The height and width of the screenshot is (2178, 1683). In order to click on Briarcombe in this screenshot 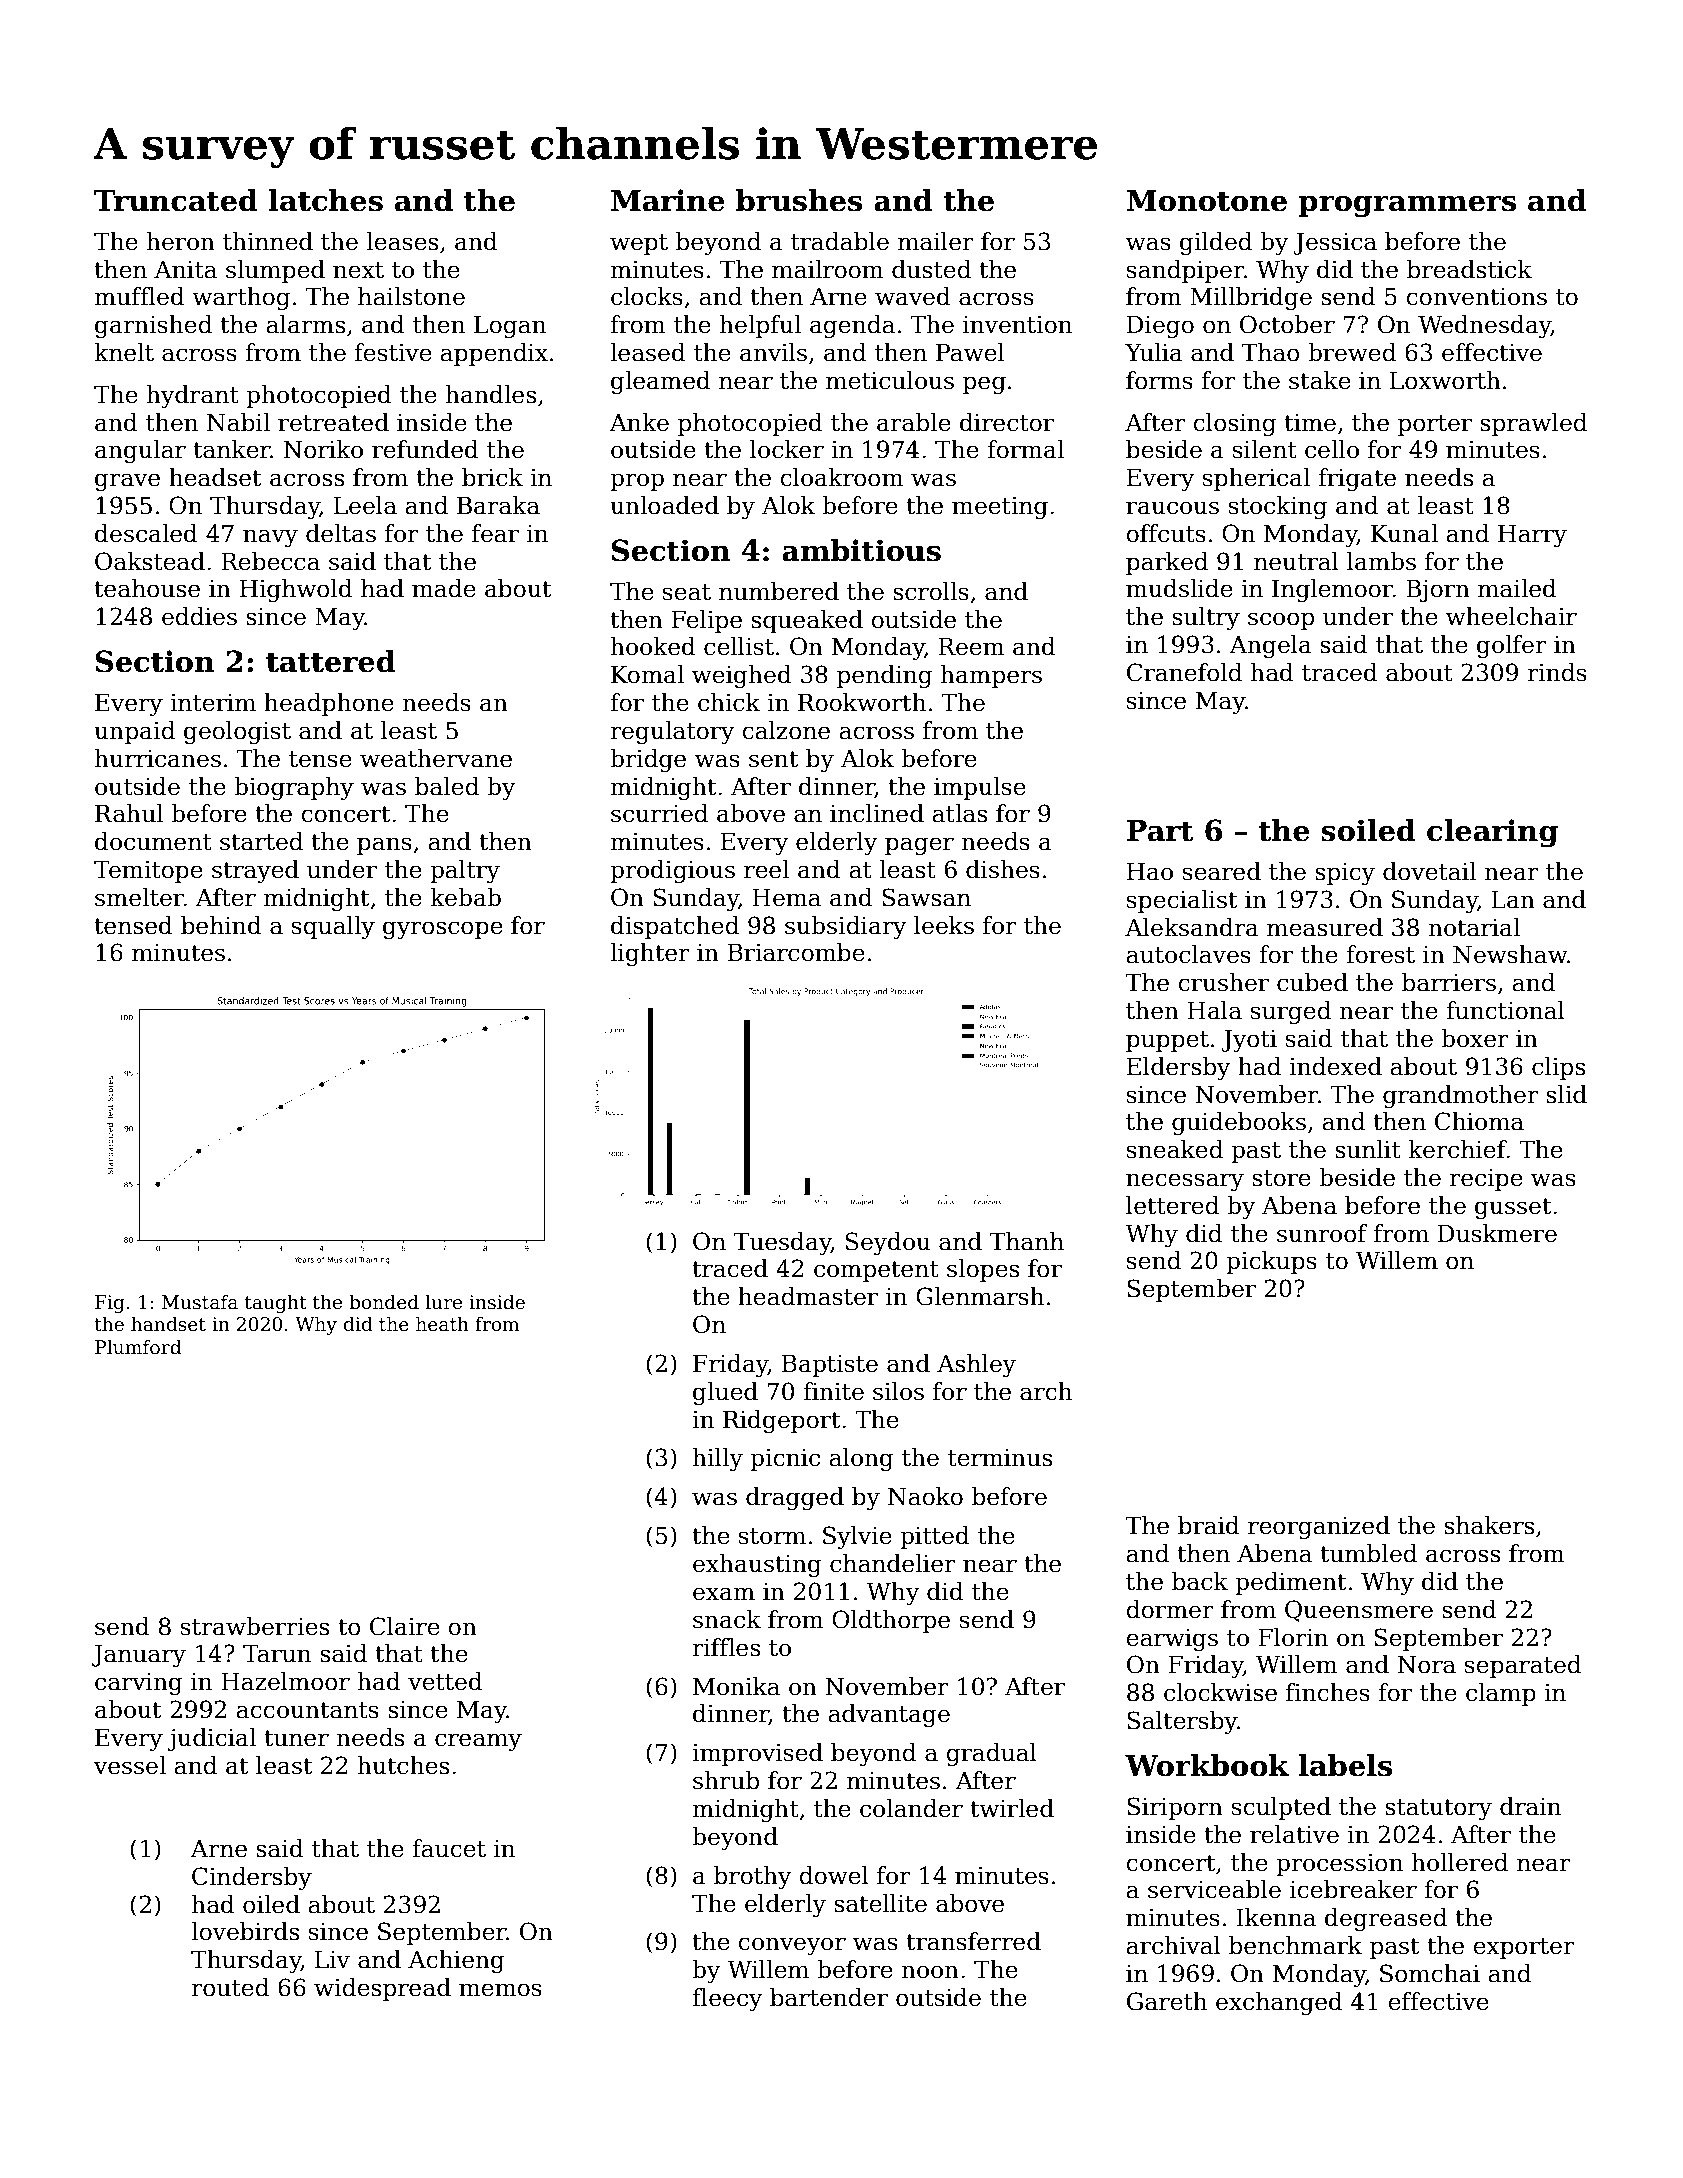, I will do `click(796, 952)`.
